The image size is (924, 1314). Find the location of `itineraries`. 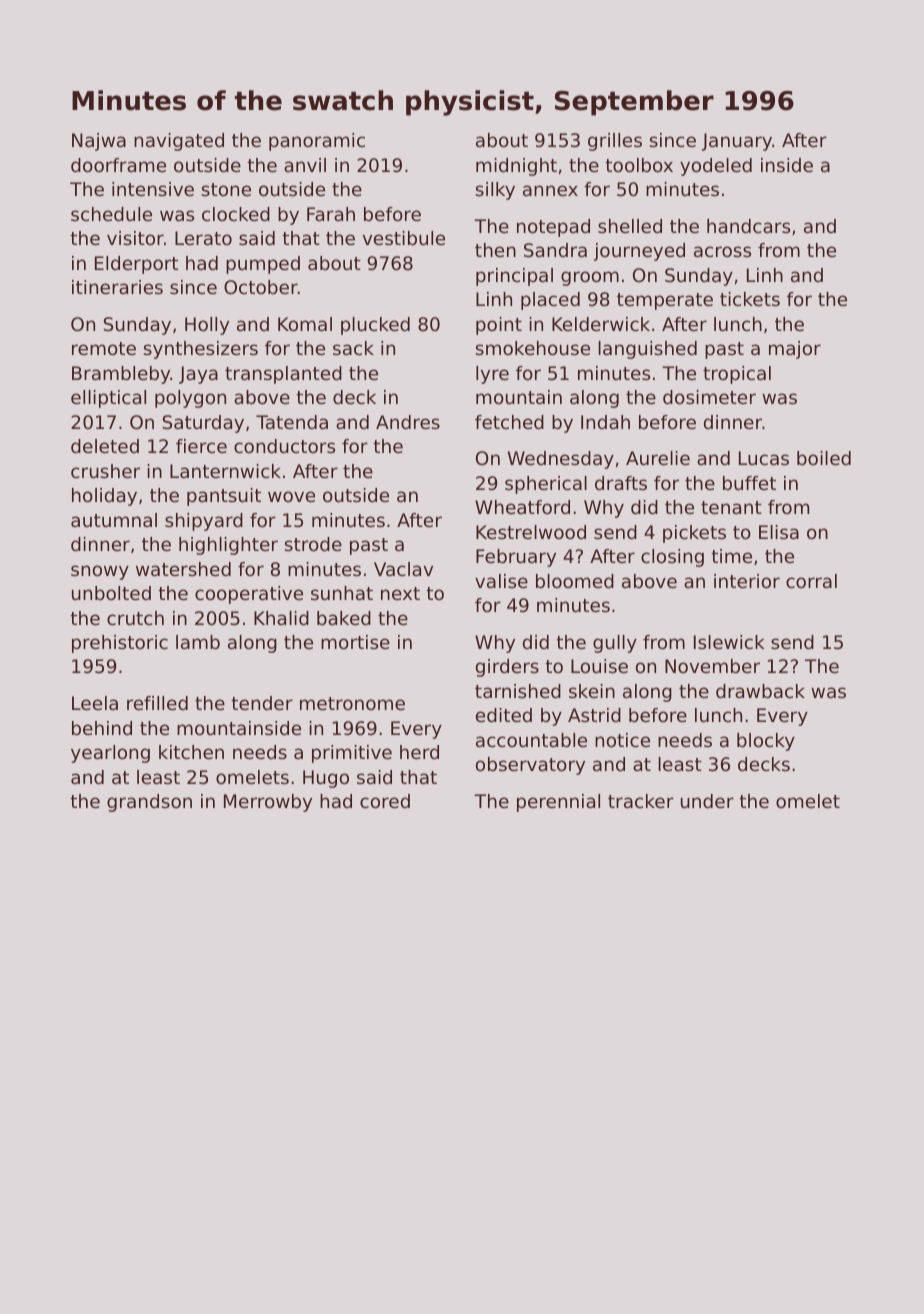

itineraries is located at coordinates (117, 287).
